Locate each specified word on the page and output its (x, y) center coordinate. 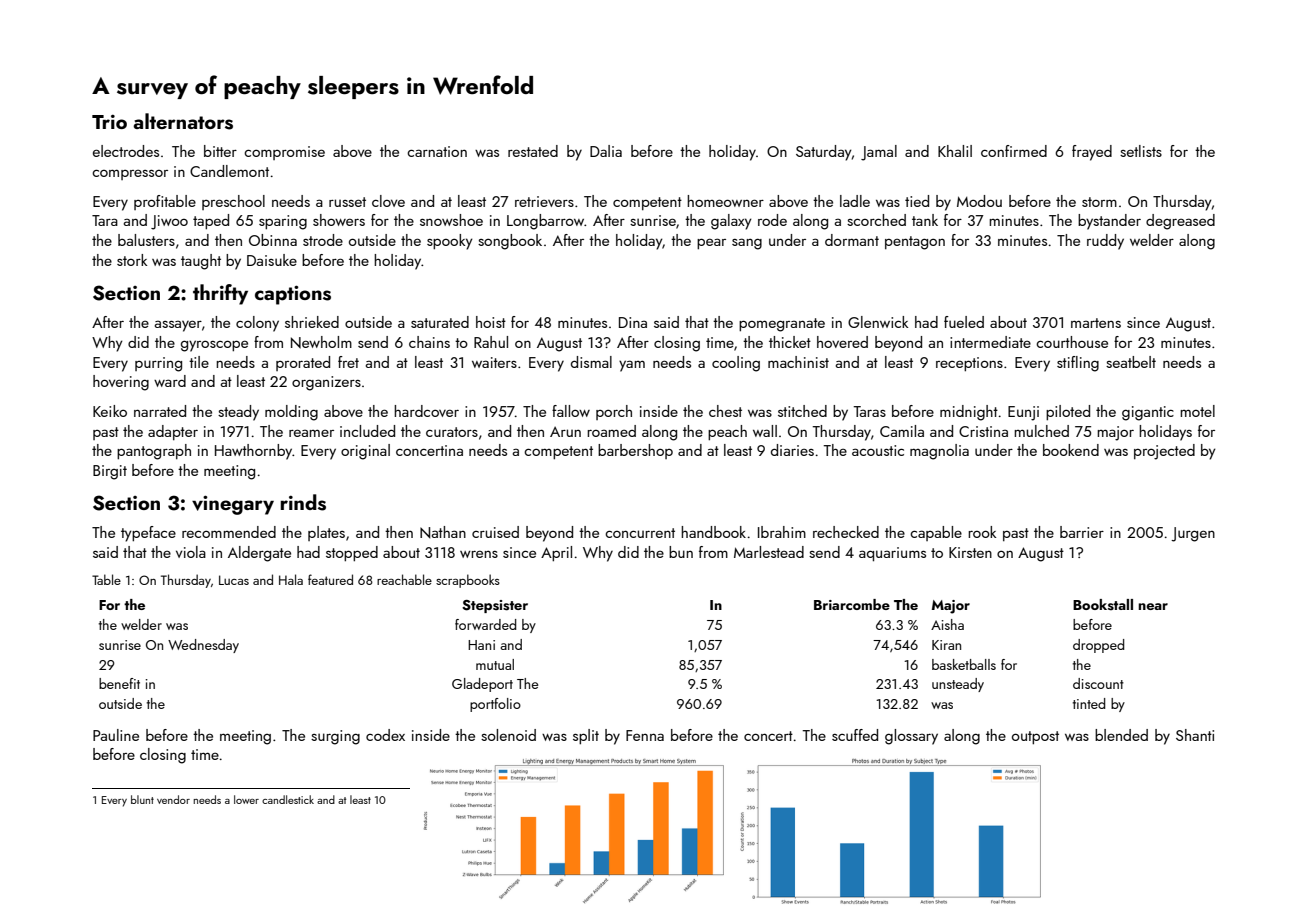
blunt (142, 799)
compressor (130, 174)
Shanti (1195, 735)
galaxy (731, 222)
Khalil (955, 151)
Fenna (645, 735)
